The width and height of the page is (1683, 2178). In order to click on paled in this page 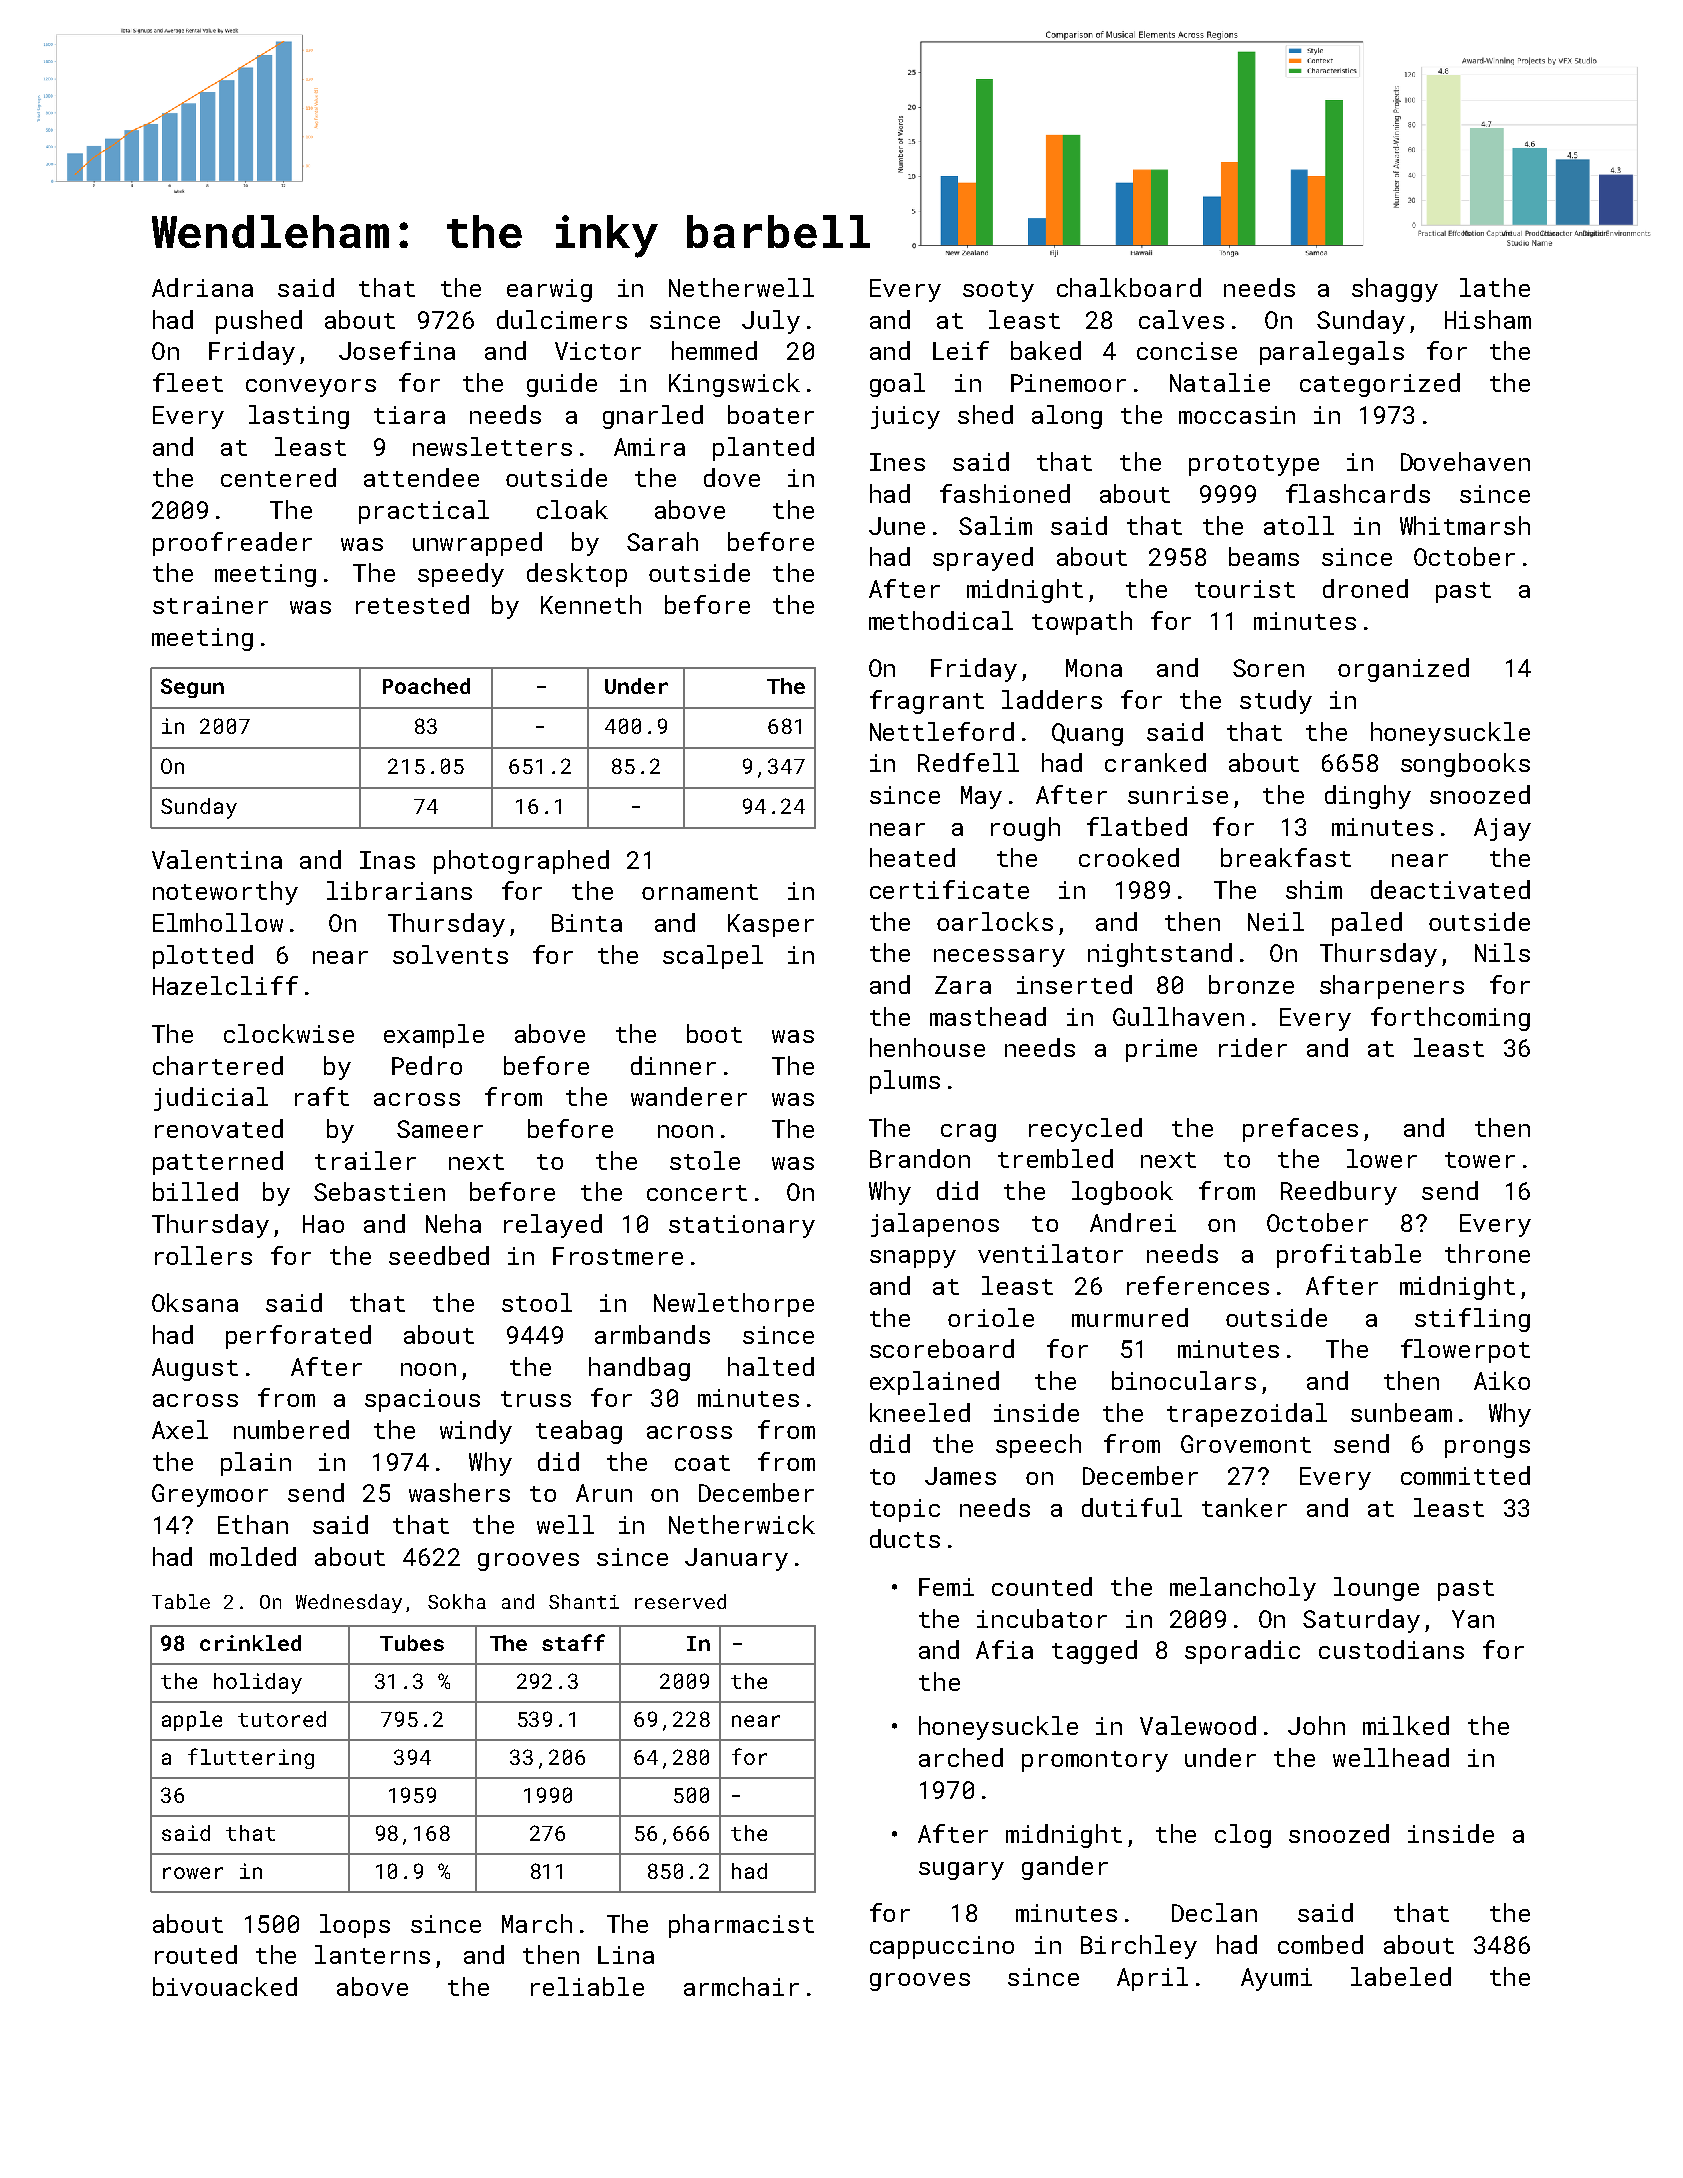, I will do `click(1367, 924)`.
